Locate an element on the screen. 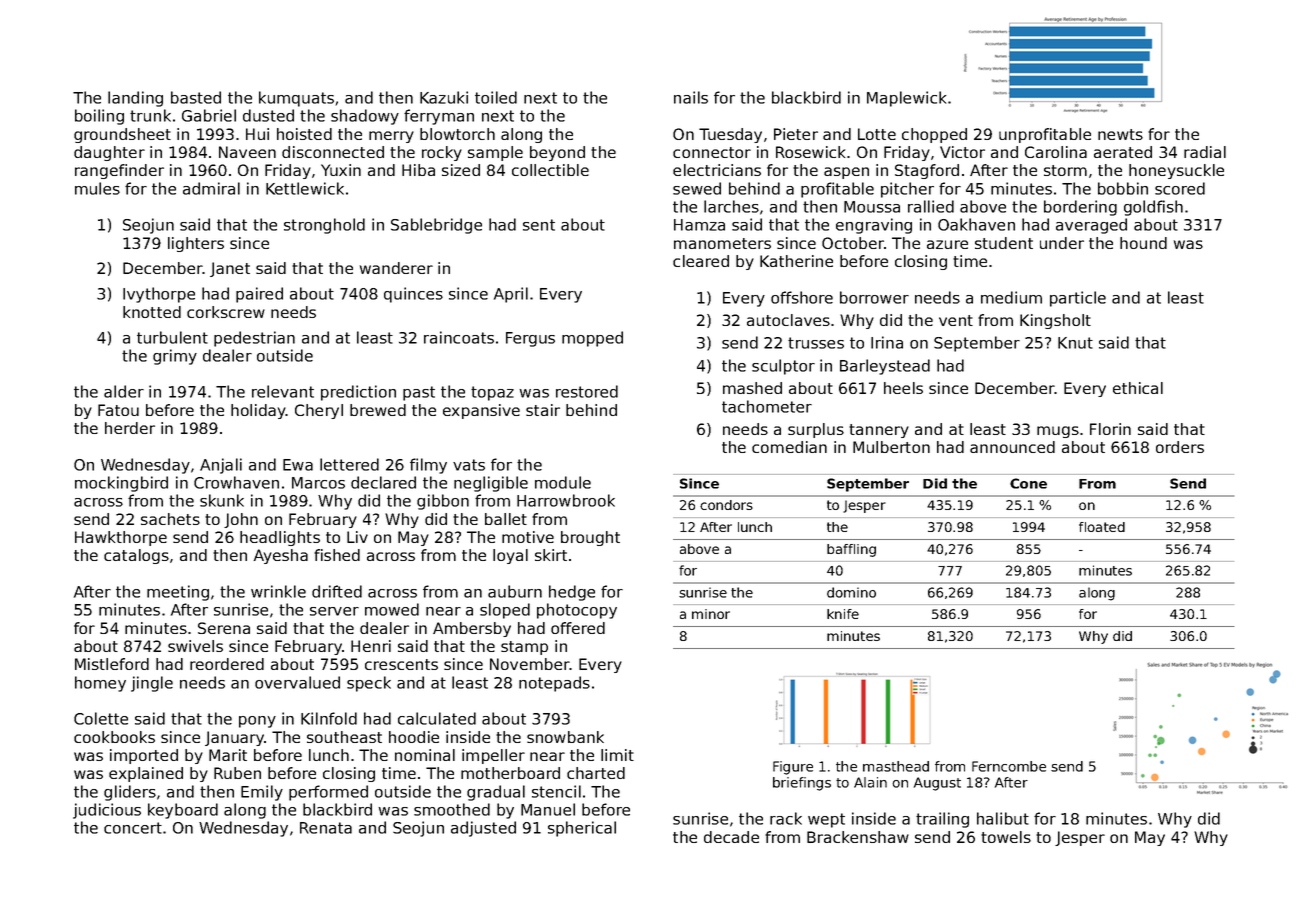  basted is located at coordinates (196, 97).
